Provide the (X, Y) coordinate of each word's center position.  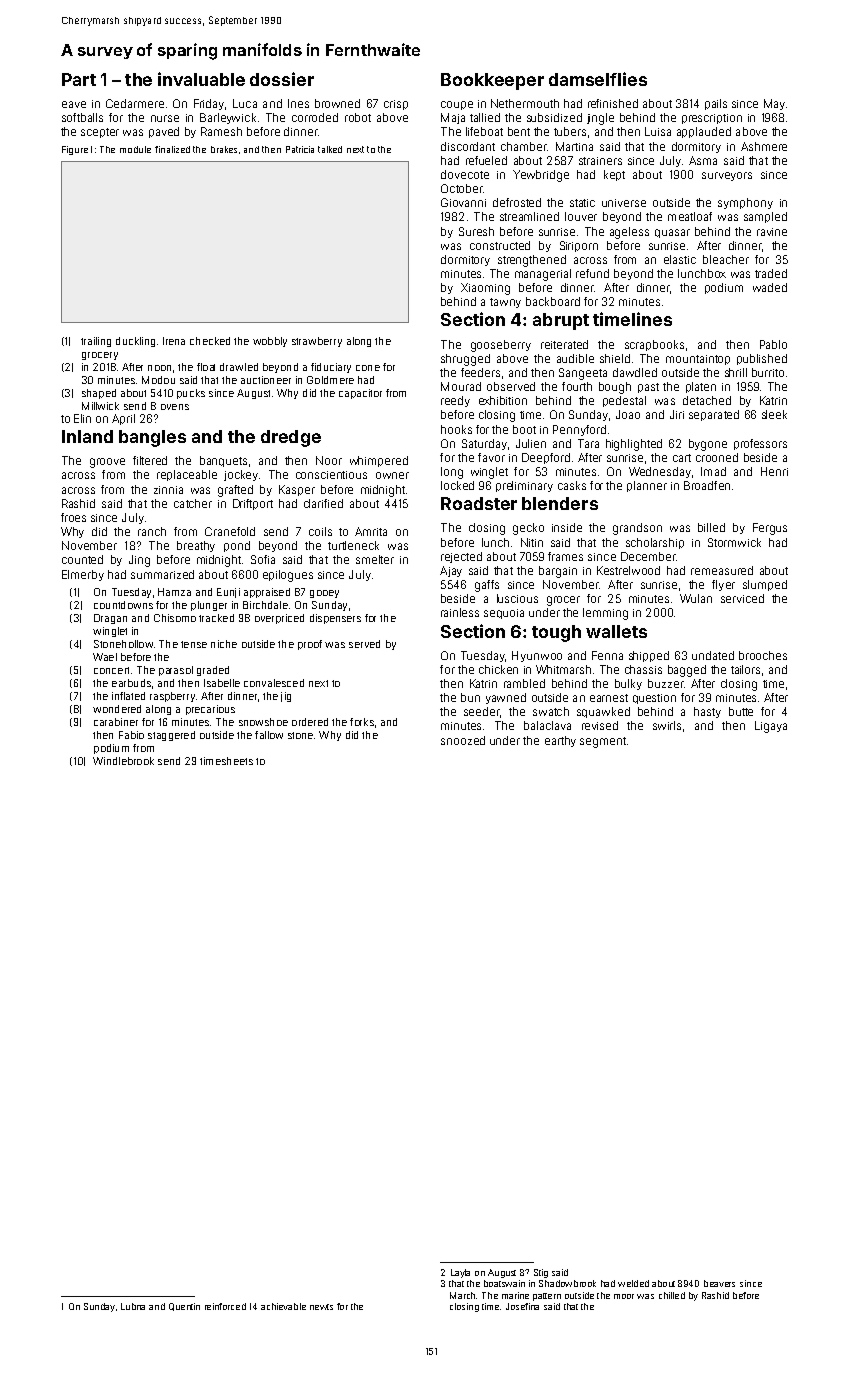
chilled (672, 1295)
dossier (282, 79)
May (774, 104)
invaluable (201, 79)
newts (321, 1307)
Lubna (133, 1306)
